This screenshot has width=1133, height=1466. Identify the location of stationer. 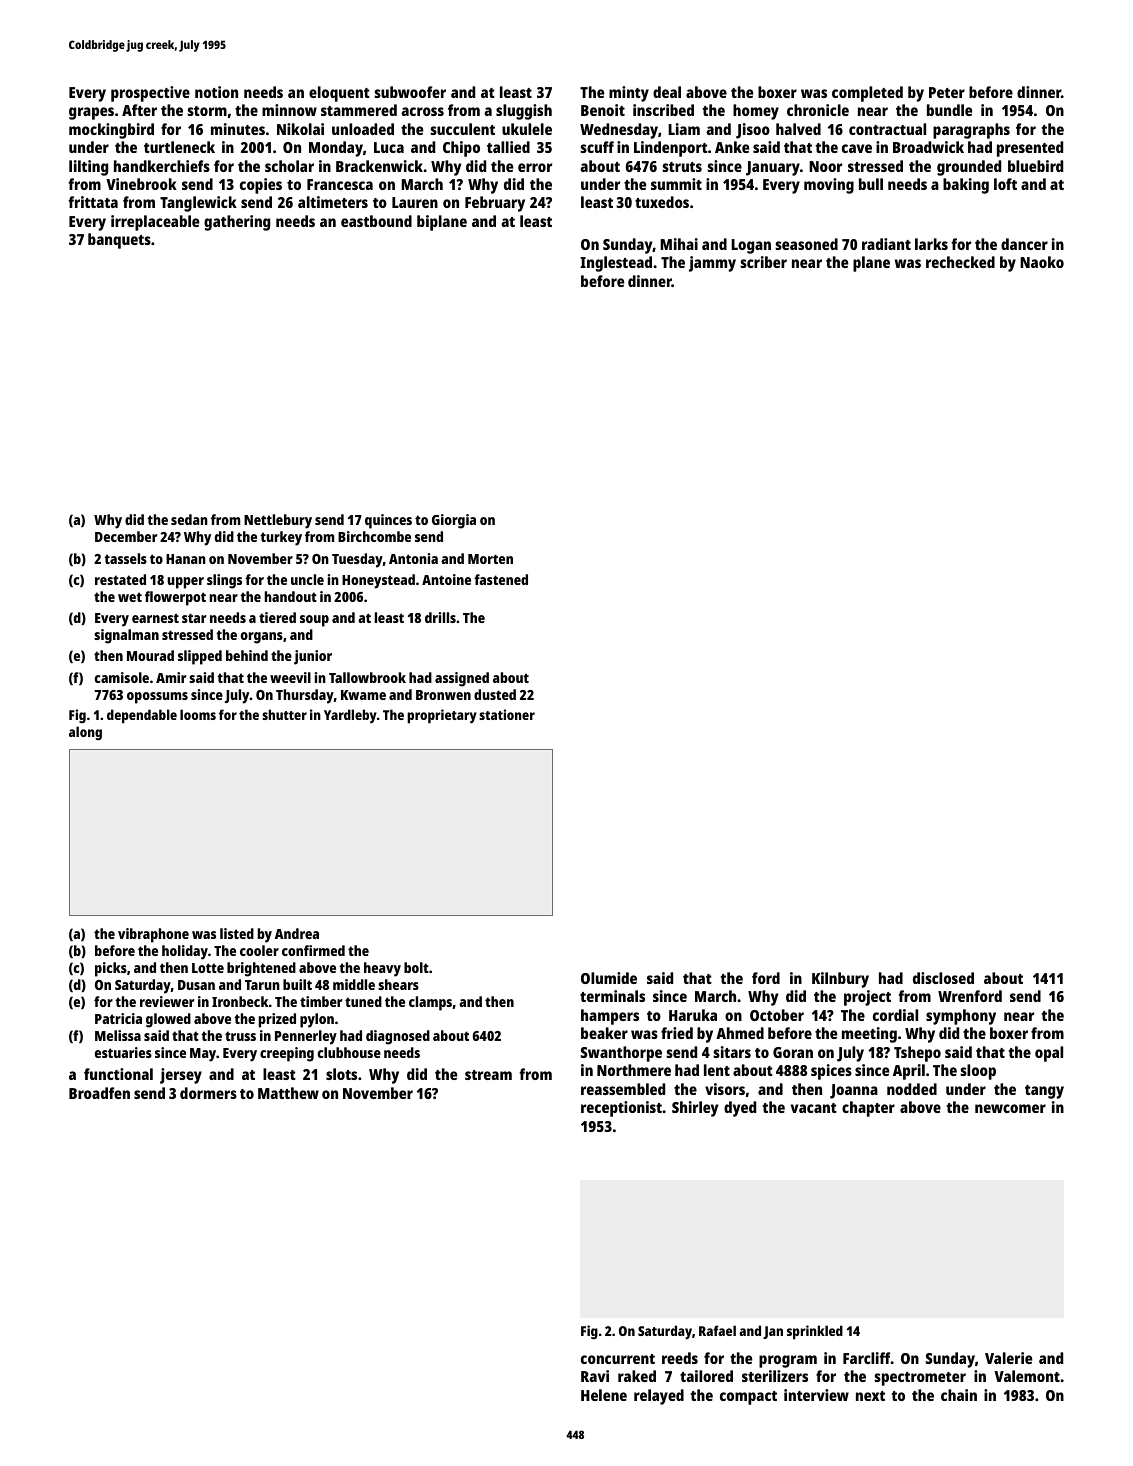
(507, 714).
